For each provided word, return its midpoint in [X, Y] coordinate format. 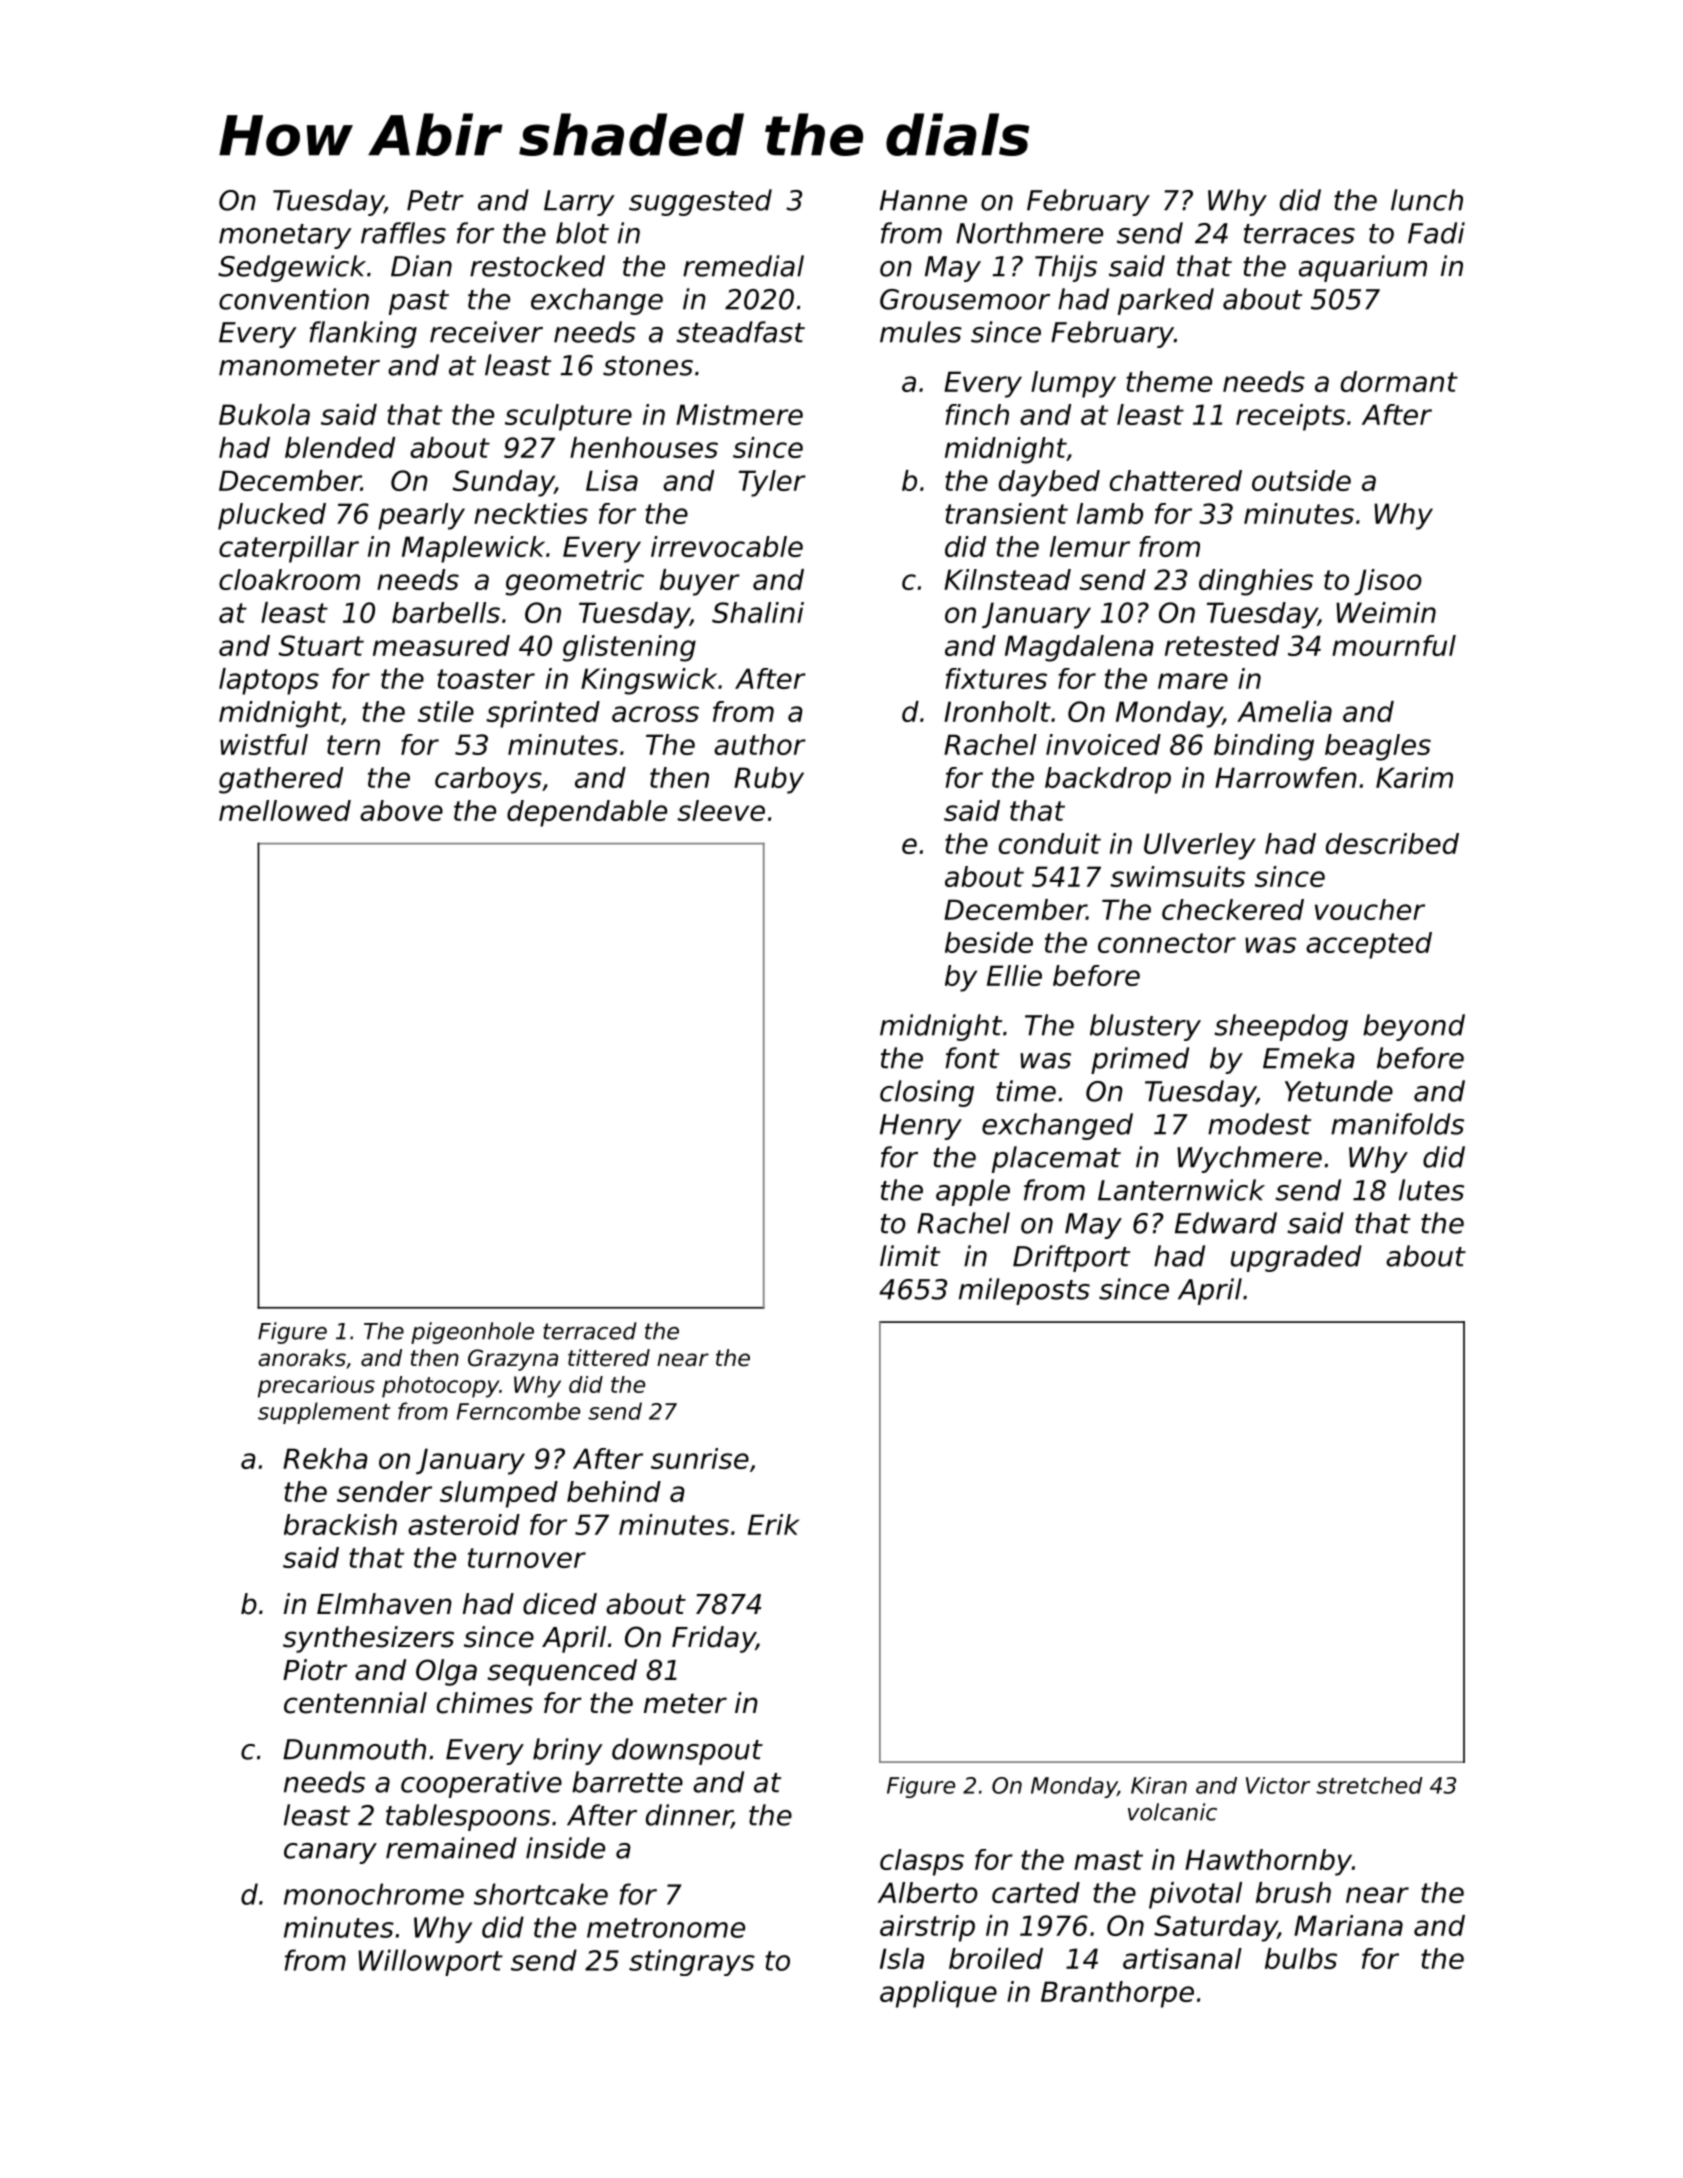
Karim [1414, 777]
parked [1166, 301]
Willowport [430, 1962]
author [760, 744]
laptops [269, 681]
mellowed [285, 810]
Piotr [315, 1670]
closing [927, 1093]
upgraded [1296, 1258]
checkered [1233, 909]
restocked [537, 266]
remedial [743, 266]
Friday [714, 1639]
